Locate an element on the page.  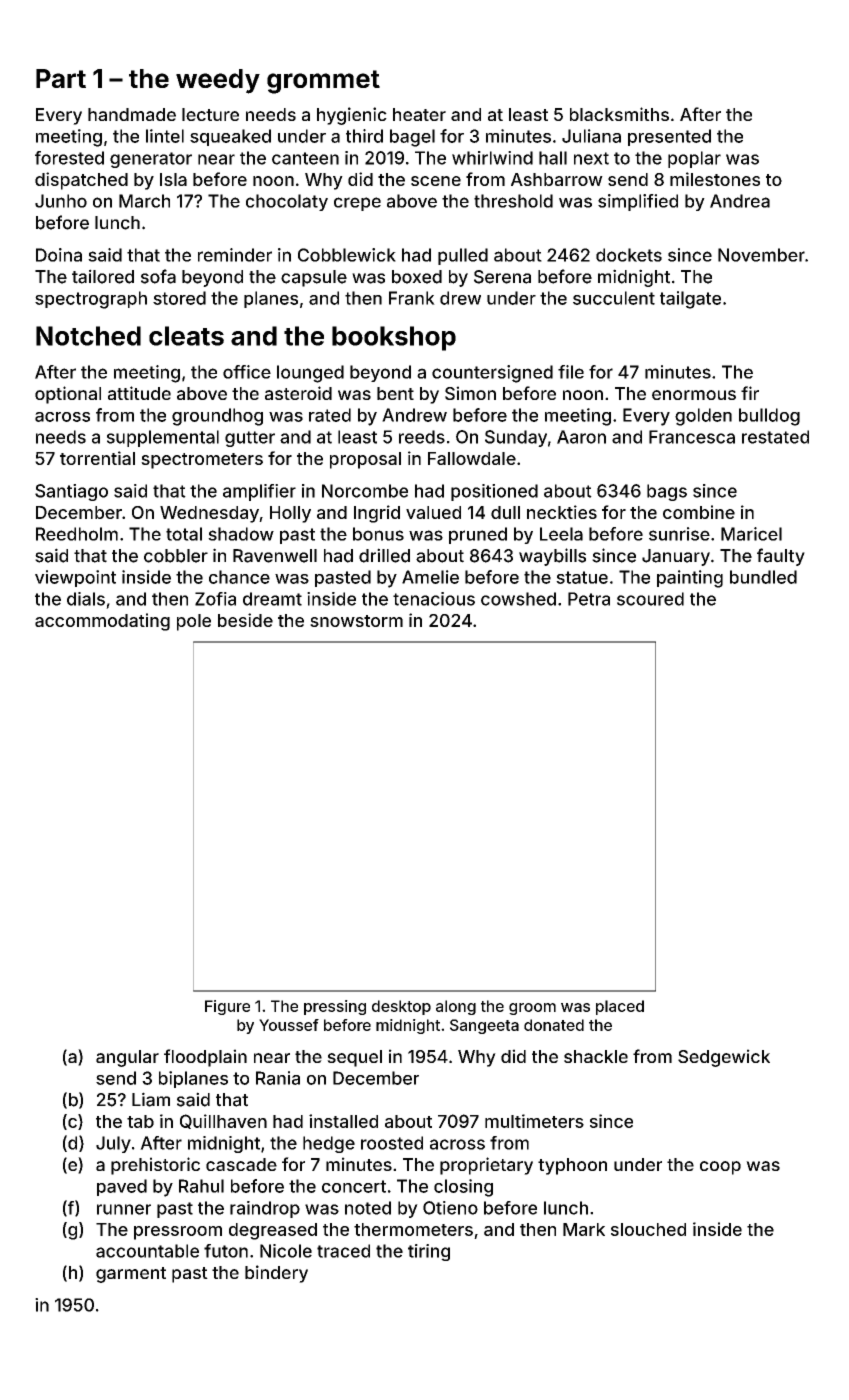
Andrea is located at coordinates (740, 201).
